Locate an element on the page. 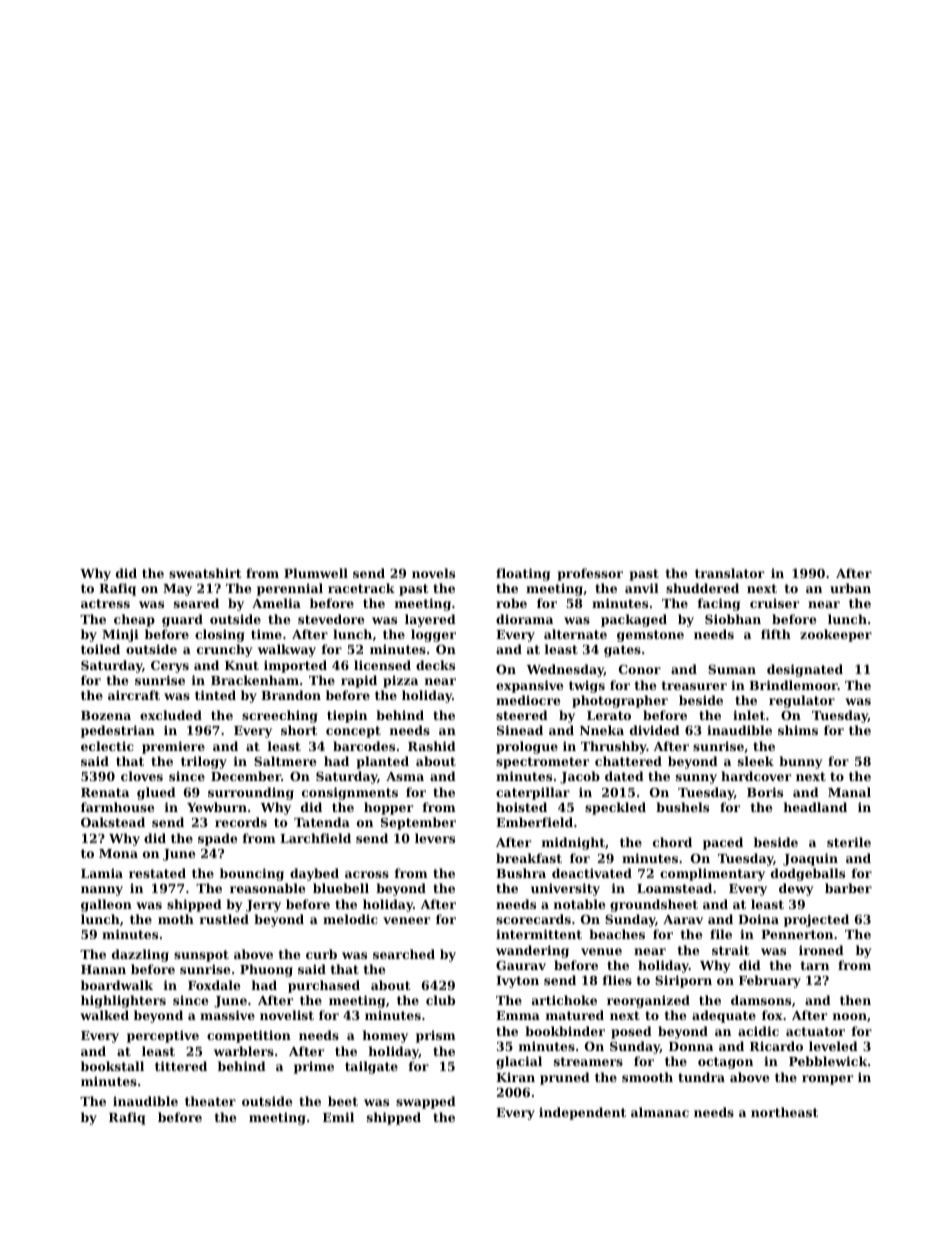 This page has width=952, height=1233. time is located at coordinates (266, 634).
